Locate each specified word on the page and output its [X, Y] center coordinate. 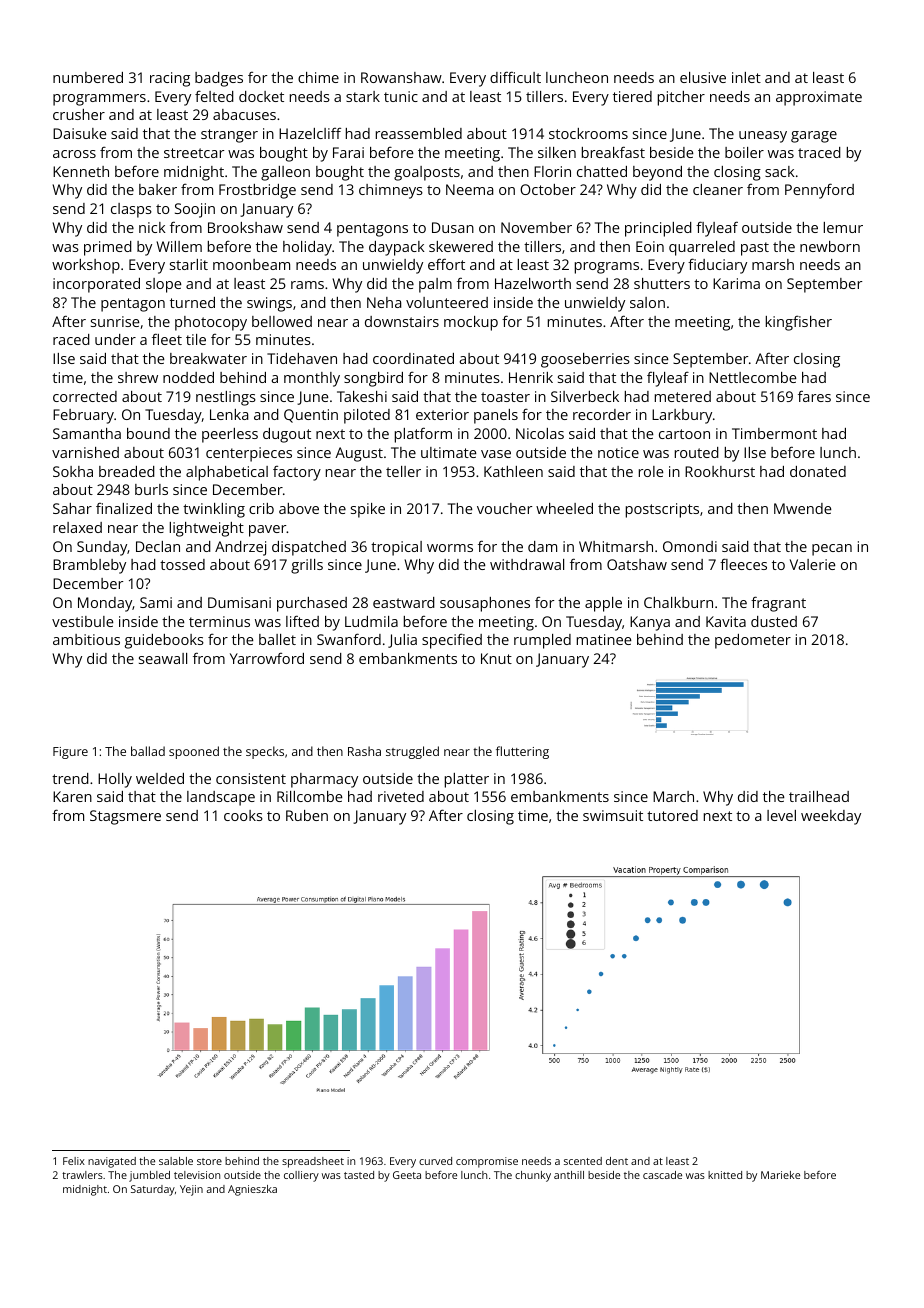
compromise [487, 1162]
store [209, 1161]
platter [467, 780]
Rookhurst [720, 471]
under [115, 339]
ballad [148, 751]
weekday [831, 817]
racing [170, 79]
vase [496, 454]
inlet [746, 77]
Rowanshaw [401, 77]
